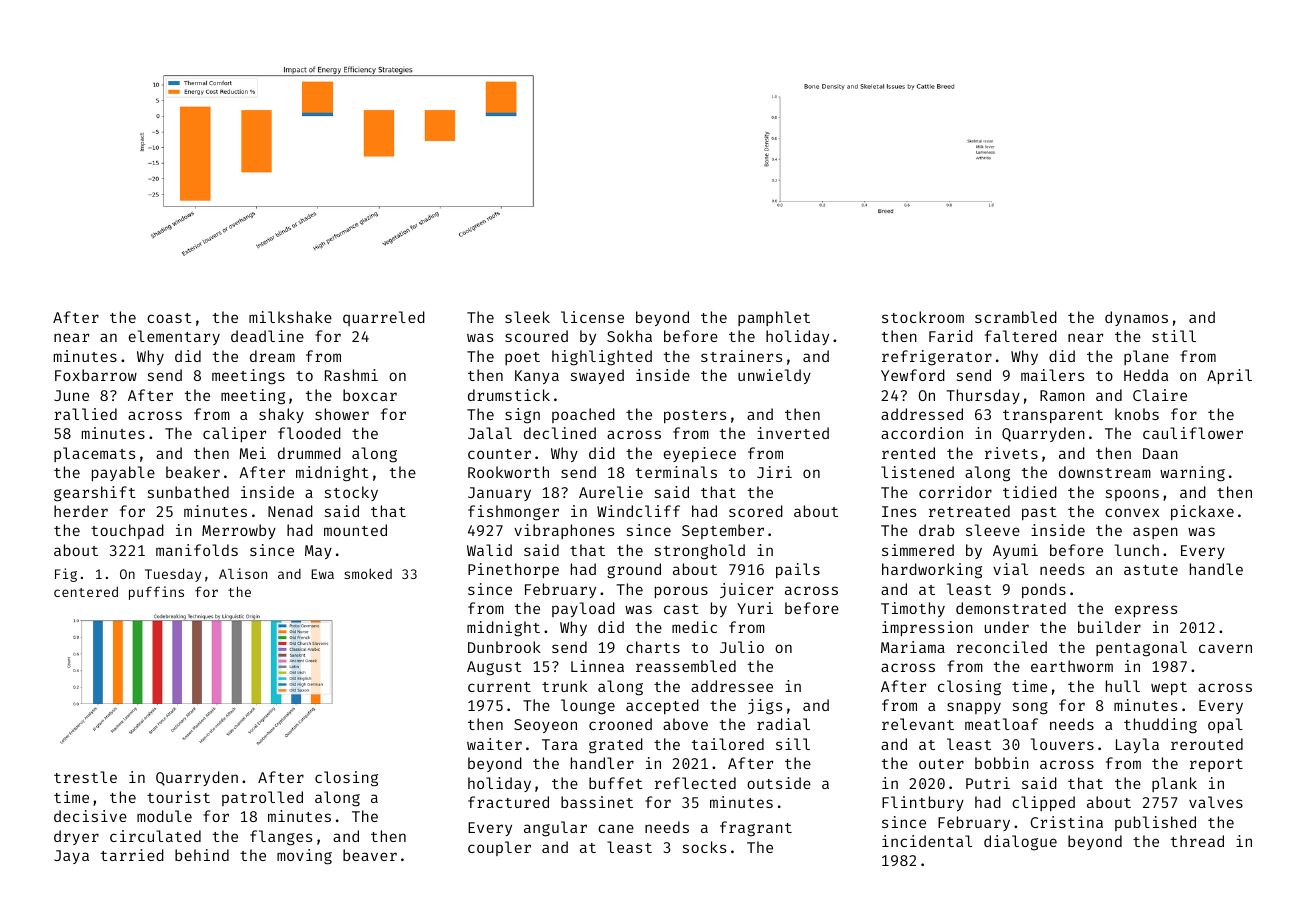 The image size is (1308, 924). What do you see at coordinates (127, 531) in the screenshot?
I see `touchpad` at bounding box center [127, 531].
